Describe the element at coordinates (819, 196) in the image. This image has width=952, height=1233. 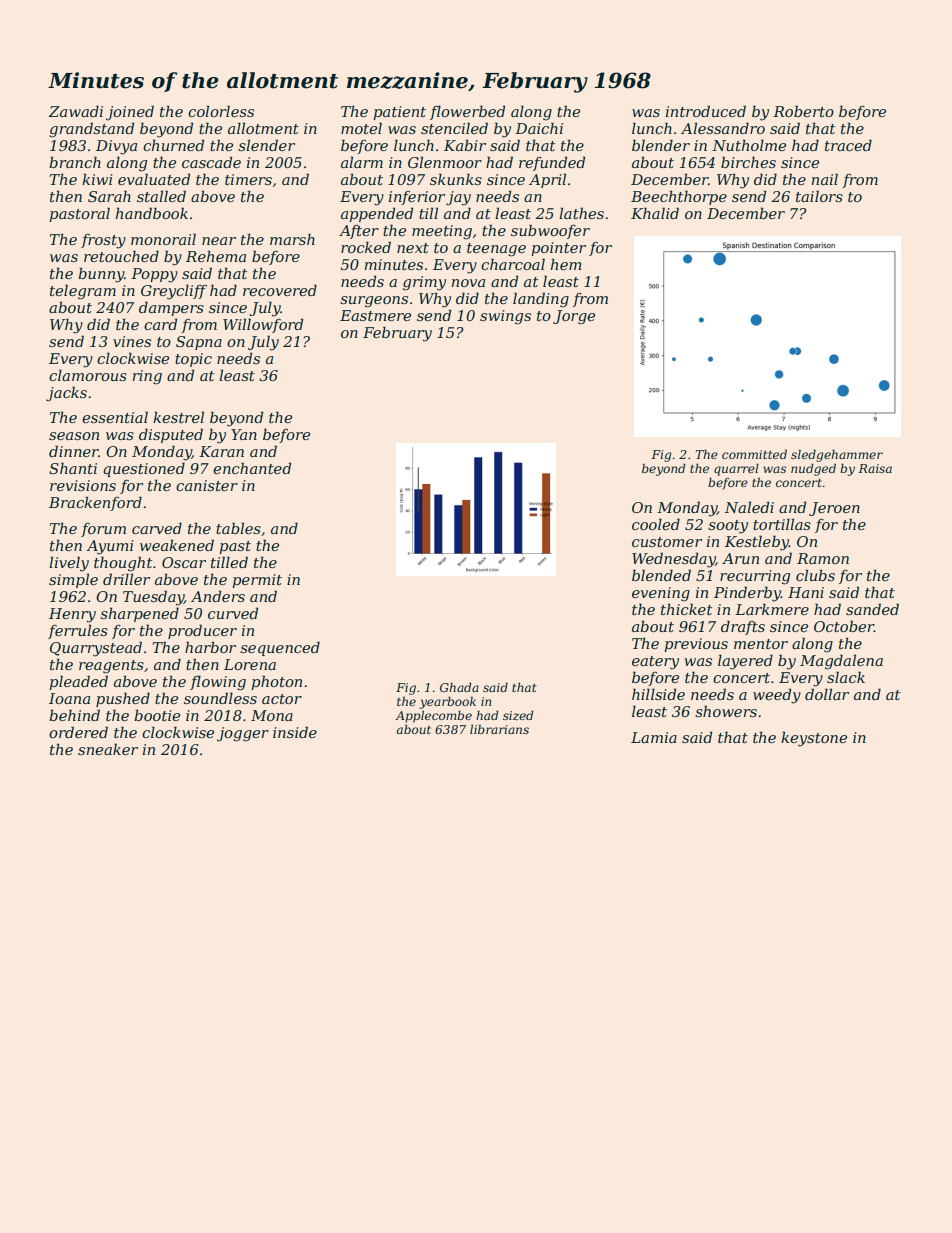
I see `tailors` at that location.
